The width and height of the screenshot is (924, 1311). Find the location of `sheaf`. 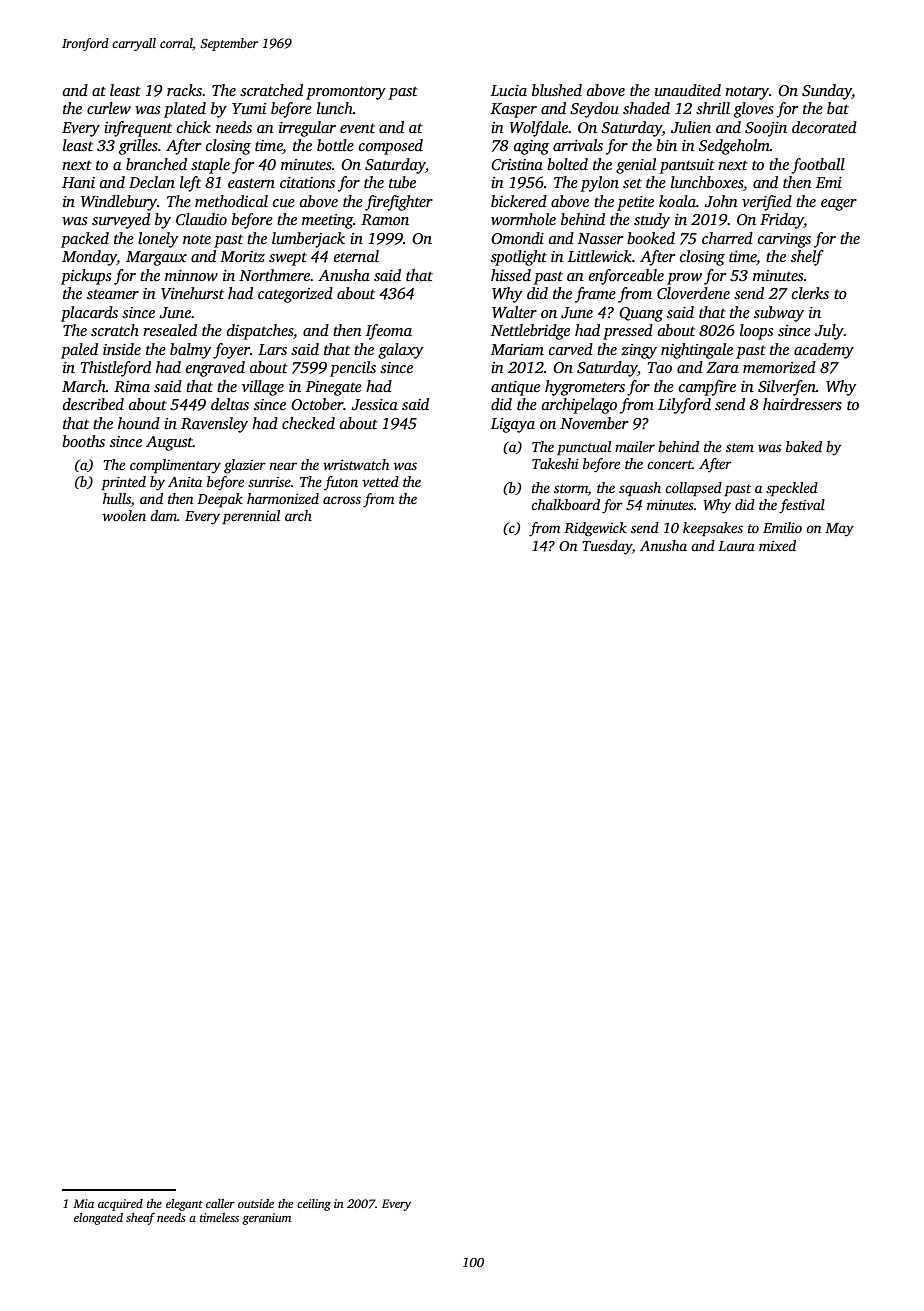

sheaf is located at coordinates (140, 1218).
